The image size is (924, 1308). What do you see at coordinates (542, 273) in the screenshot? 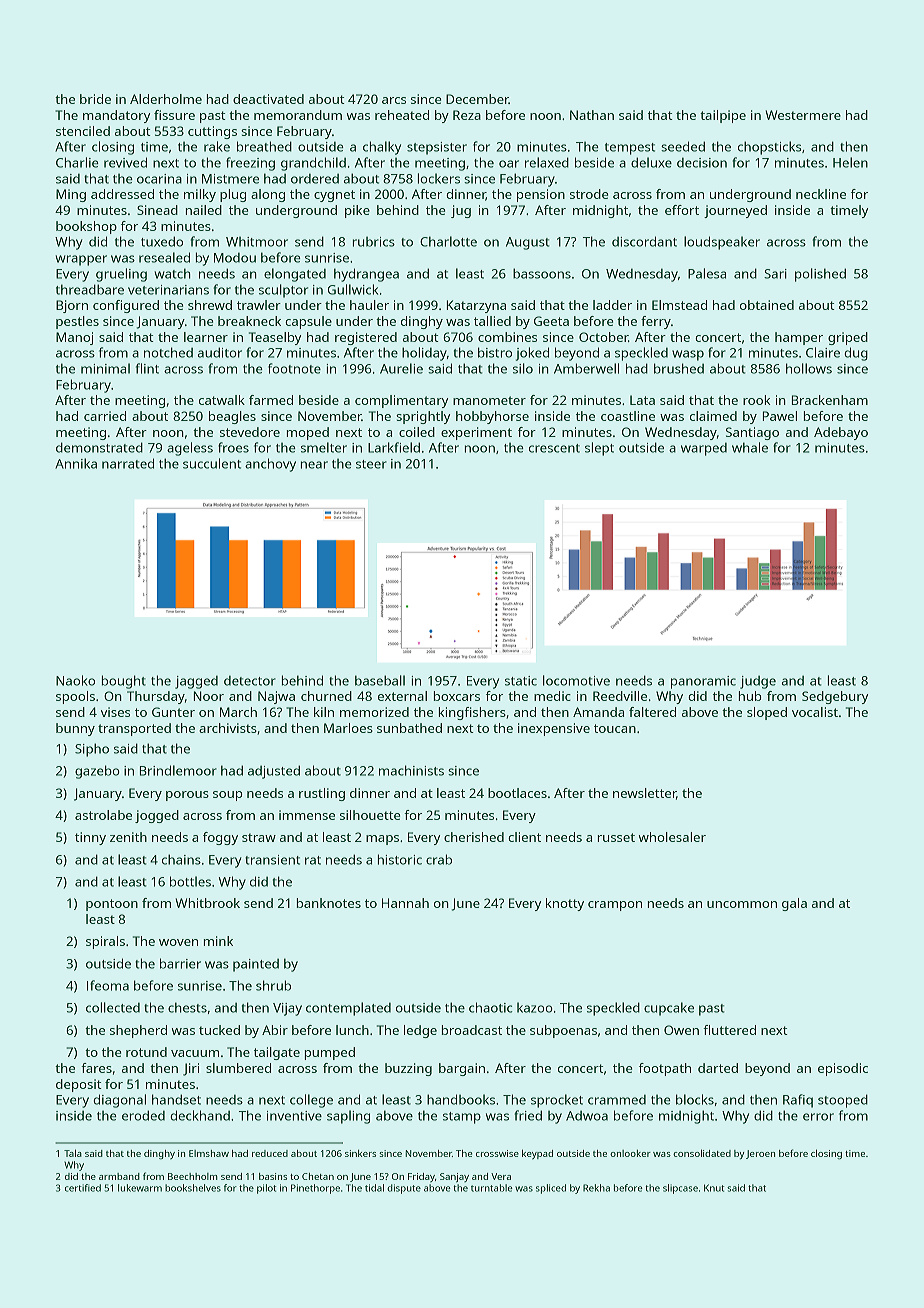
I see `bassoons` at bounding box center [542, 273].
